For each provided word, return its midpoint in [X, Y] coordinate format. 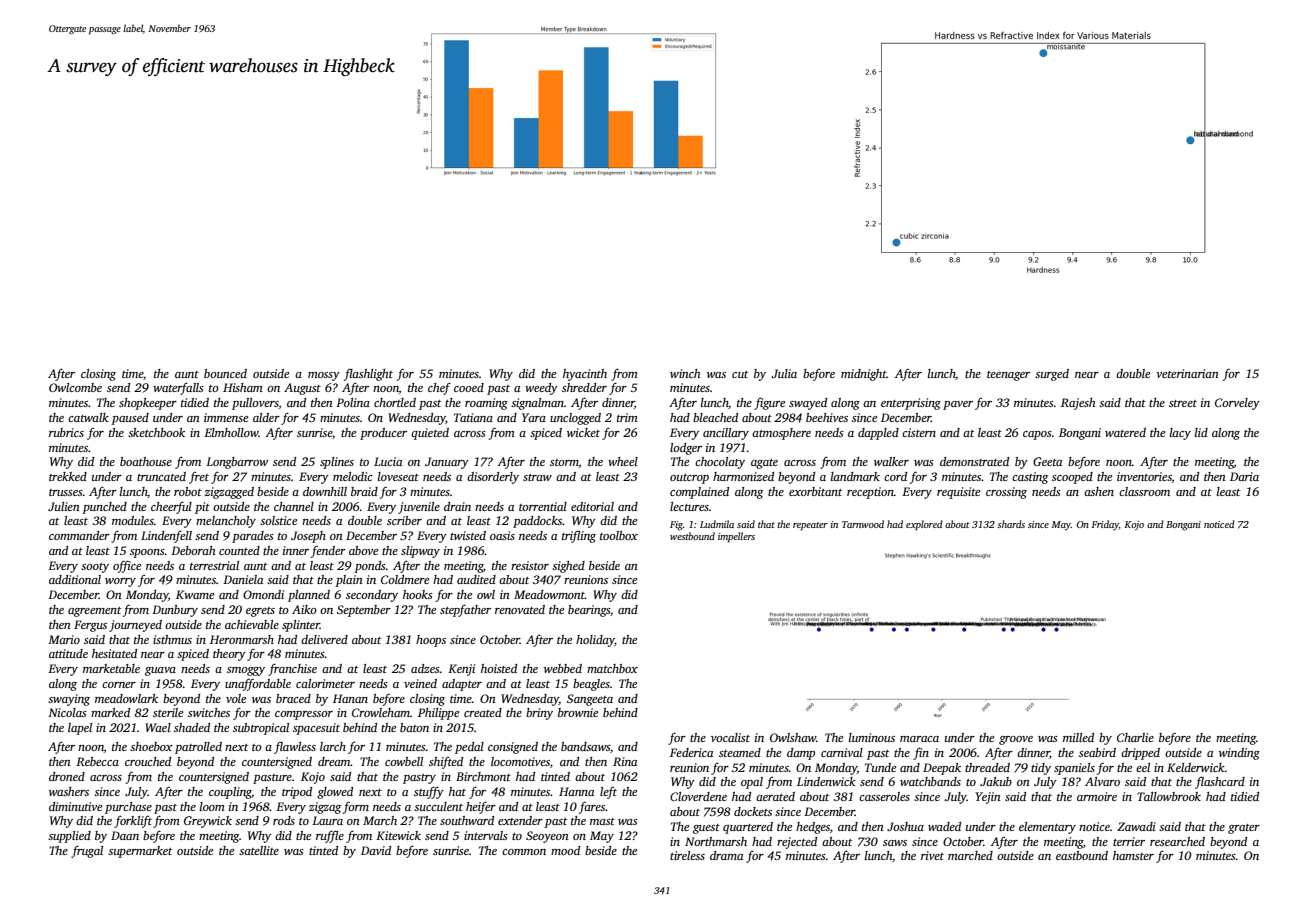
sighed [568, 567]
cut [740, 374]
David [376, 850]
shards [1011, 524]
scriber [404, 520]
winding [1239, 754]
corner [119, 685]
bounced [225, 373]
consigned [513, 748]
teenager [1008, 376]
